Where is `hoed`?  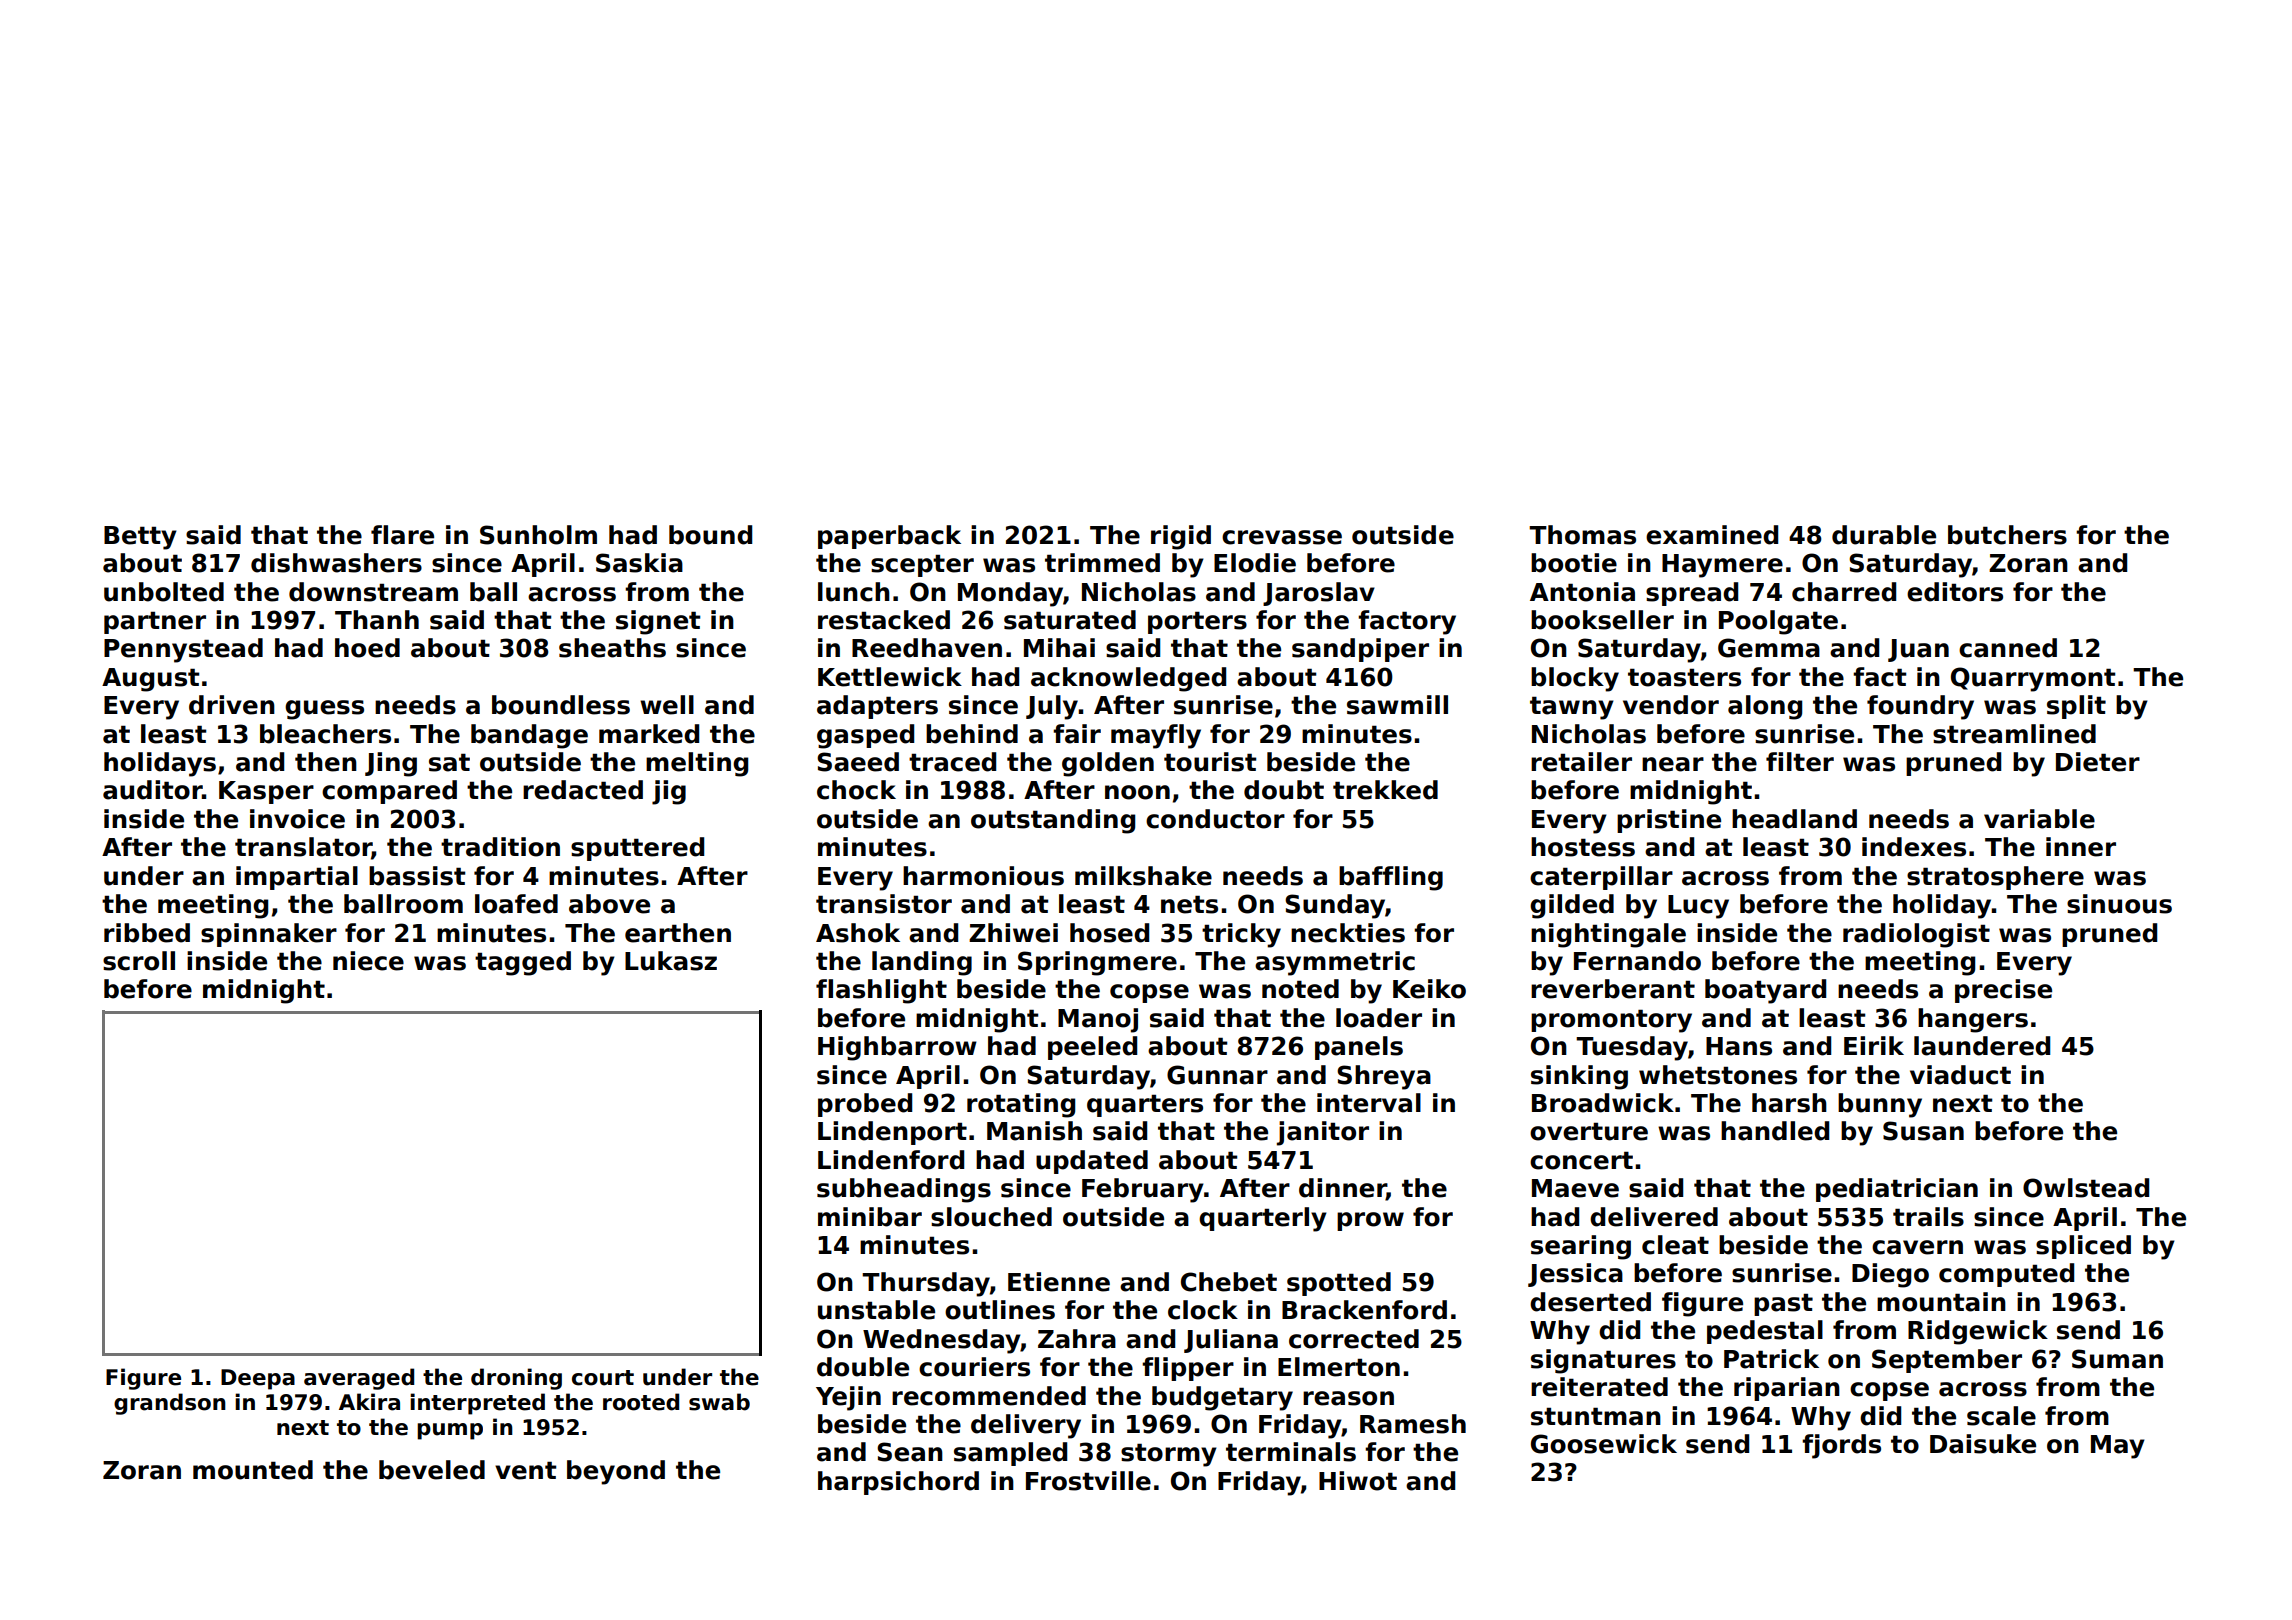
hoed is located at coordinates (367, 648).
